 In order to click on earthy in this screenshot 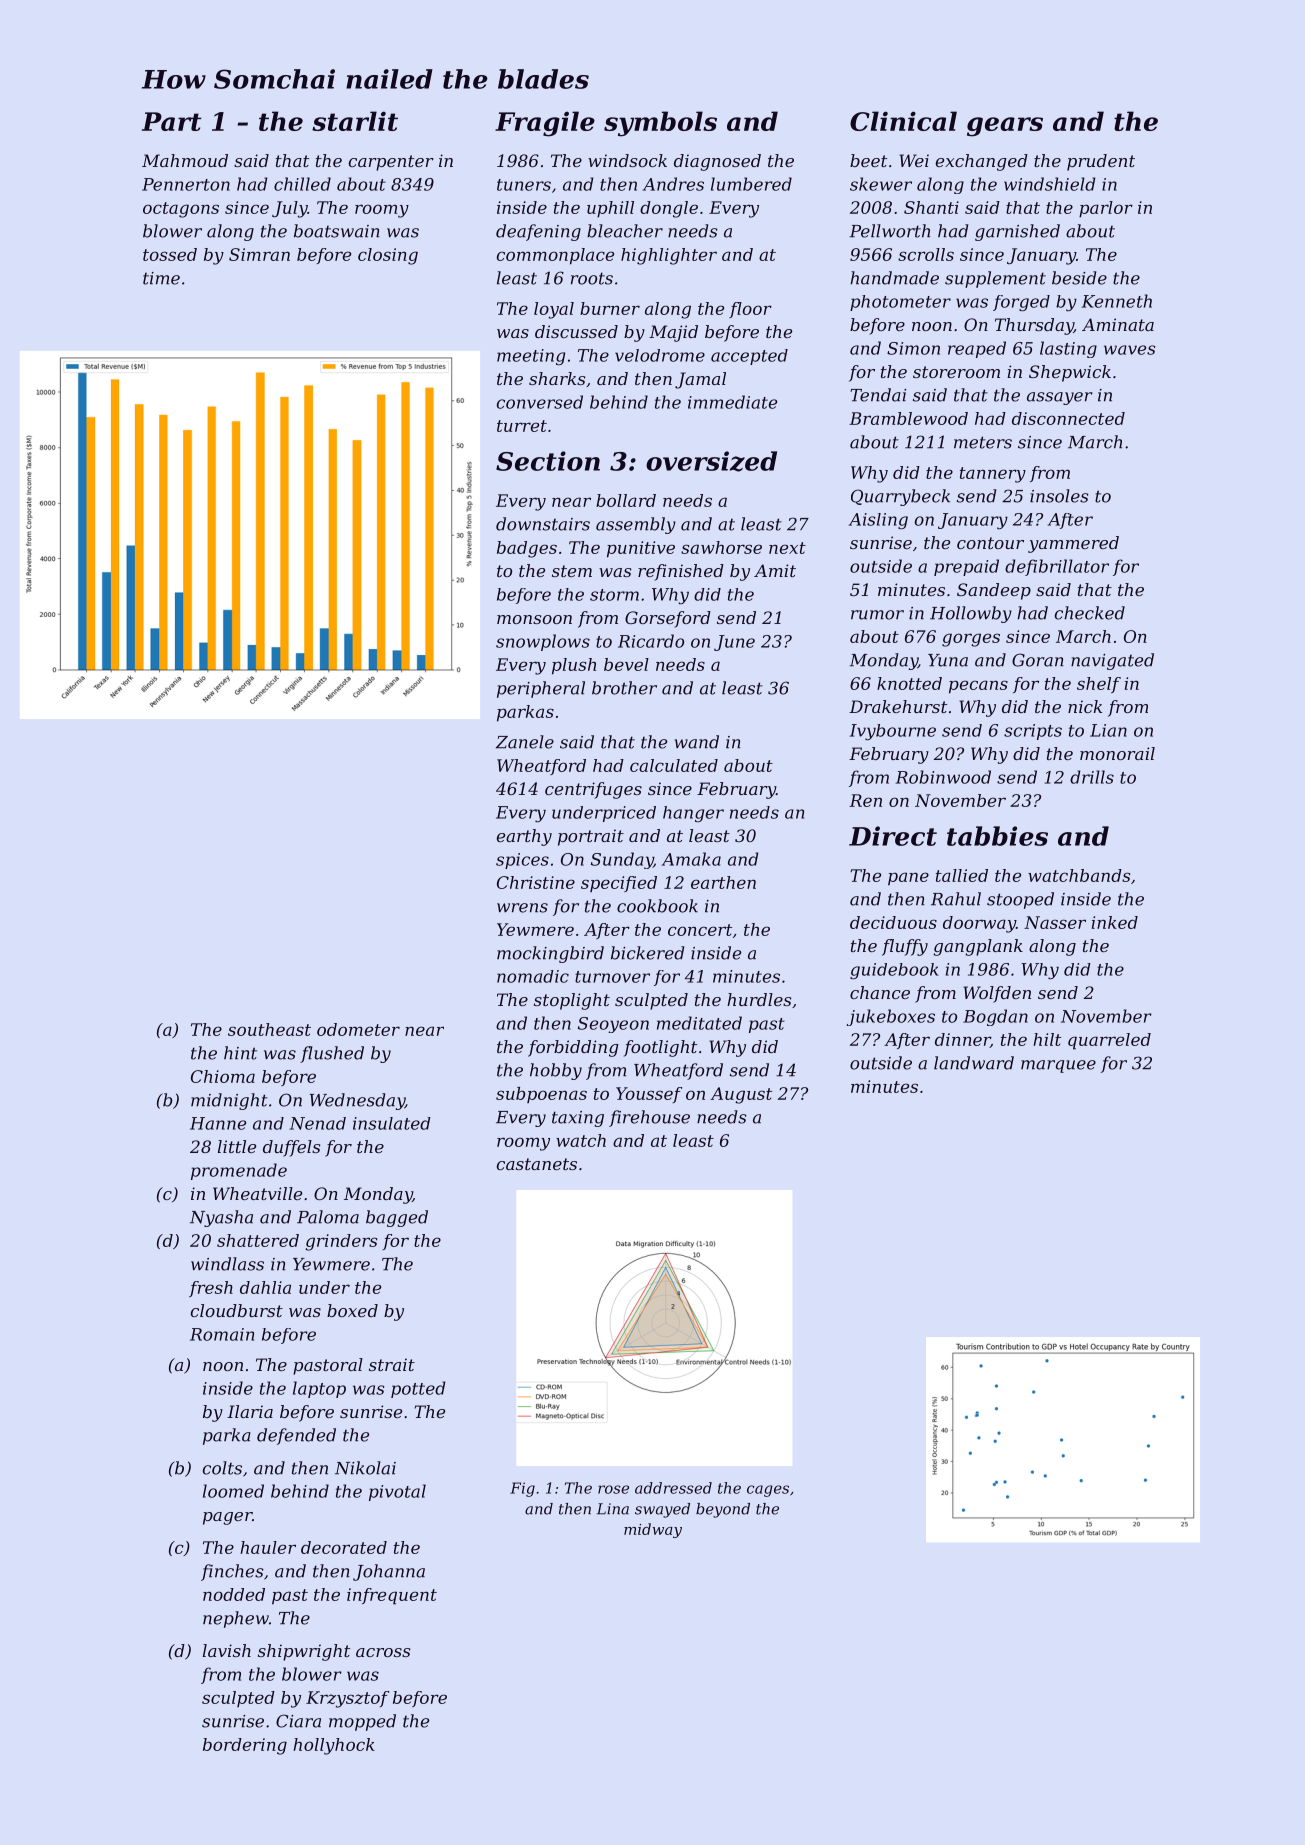, I will do `click(524, 837)`.
